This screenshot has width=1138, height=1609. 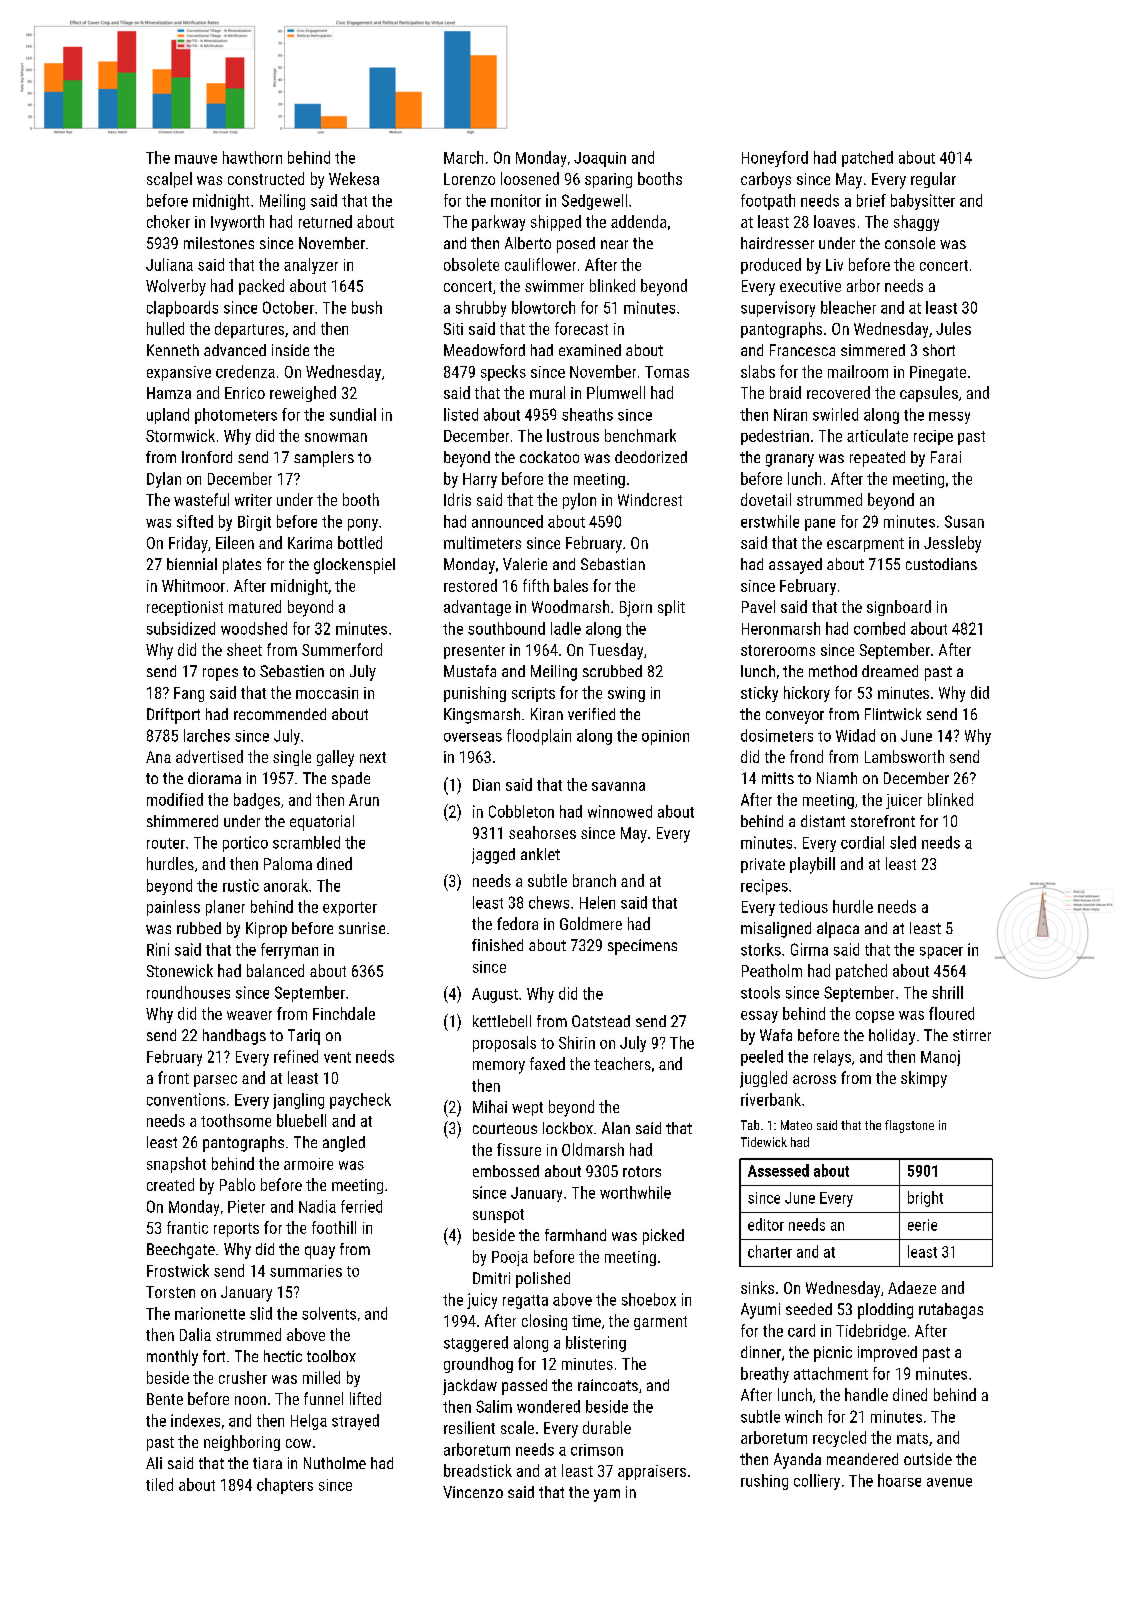 What do you see at coordinates (903, 842) in the screenshot?
I see `sled` at bounding box center [903, 842].
